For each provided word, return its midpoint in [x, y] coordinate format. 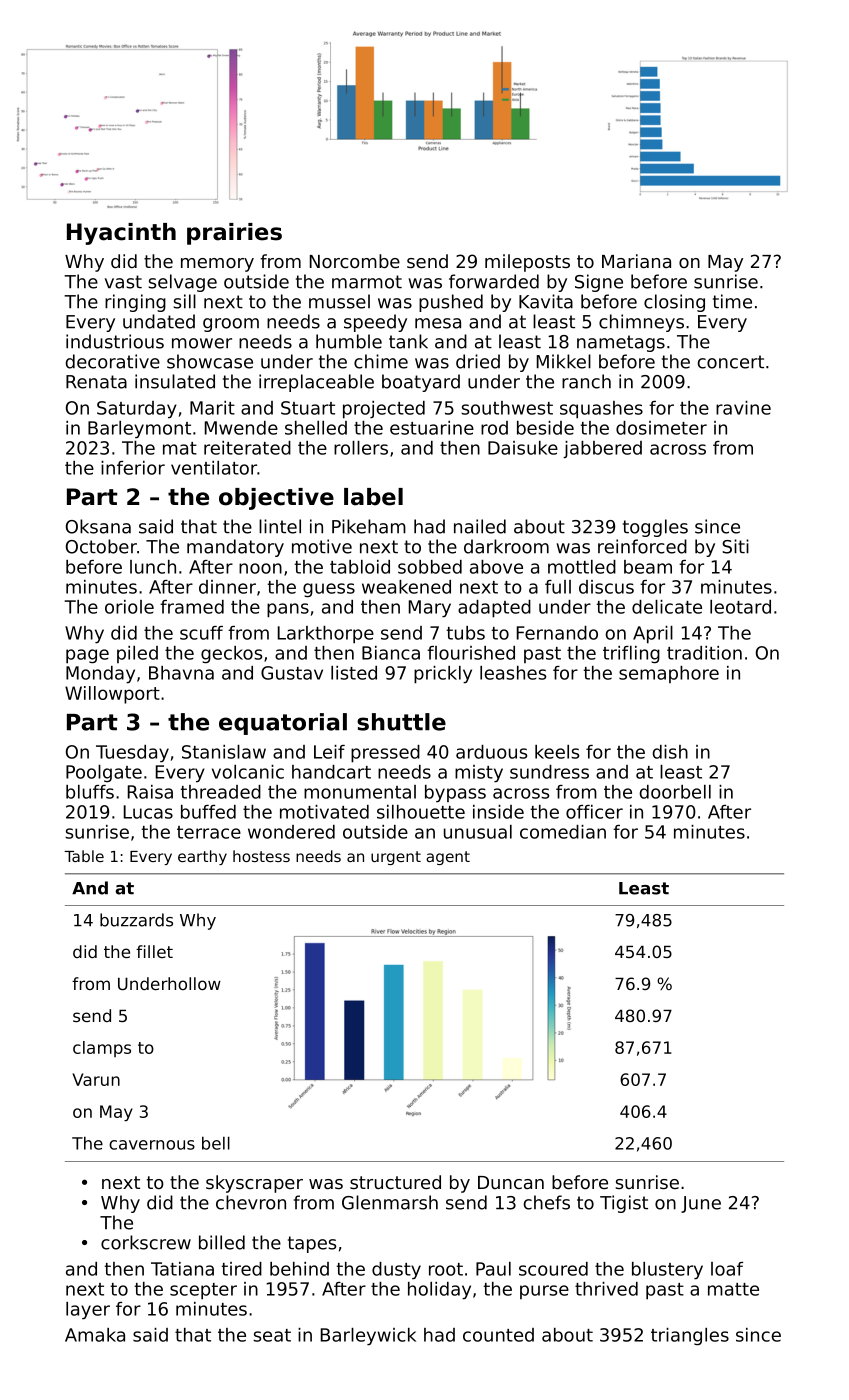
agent [448, 858]
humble [349, 341]
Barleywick [368, 1337]
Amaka [95, 1335]
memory [217, 265]
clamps [102, 1049]
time [732, 301]
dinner [227, 587]
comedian [563, 832]
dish [670, 752]
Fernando [557, 633]
